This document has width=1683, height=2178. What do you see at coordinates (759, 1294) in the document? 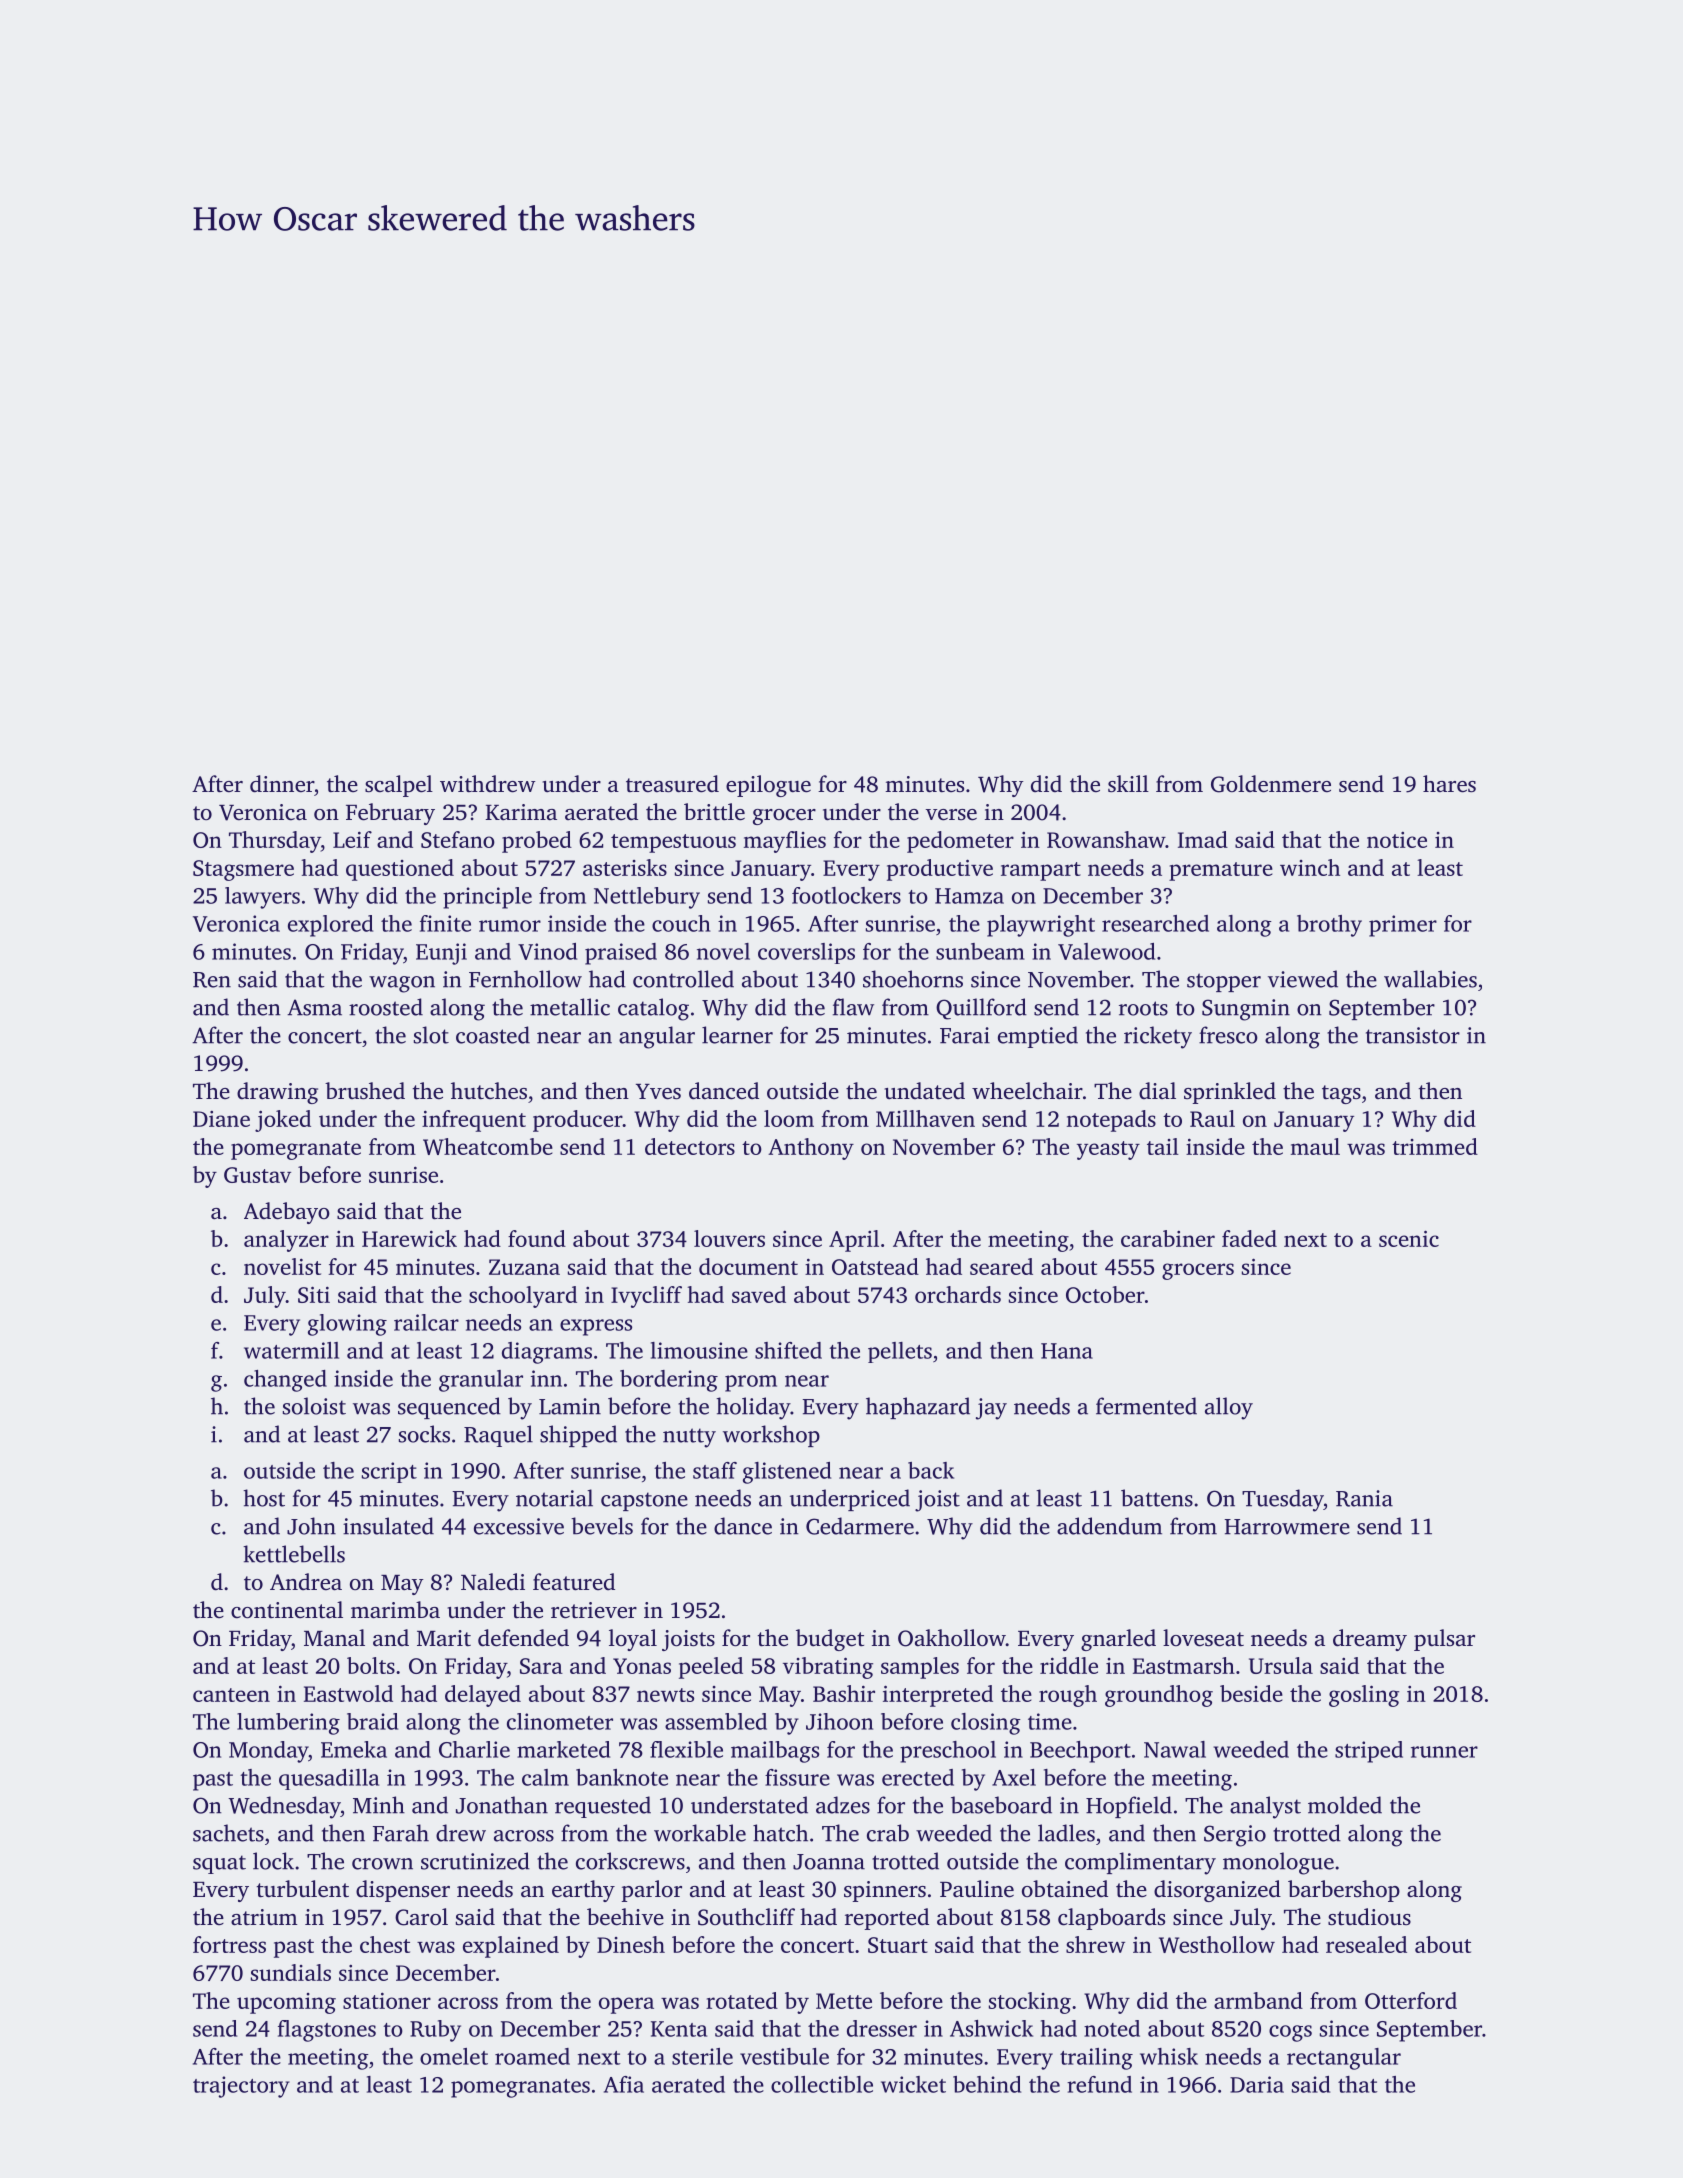
I see `saved` at bounding box center [759, 1294].
